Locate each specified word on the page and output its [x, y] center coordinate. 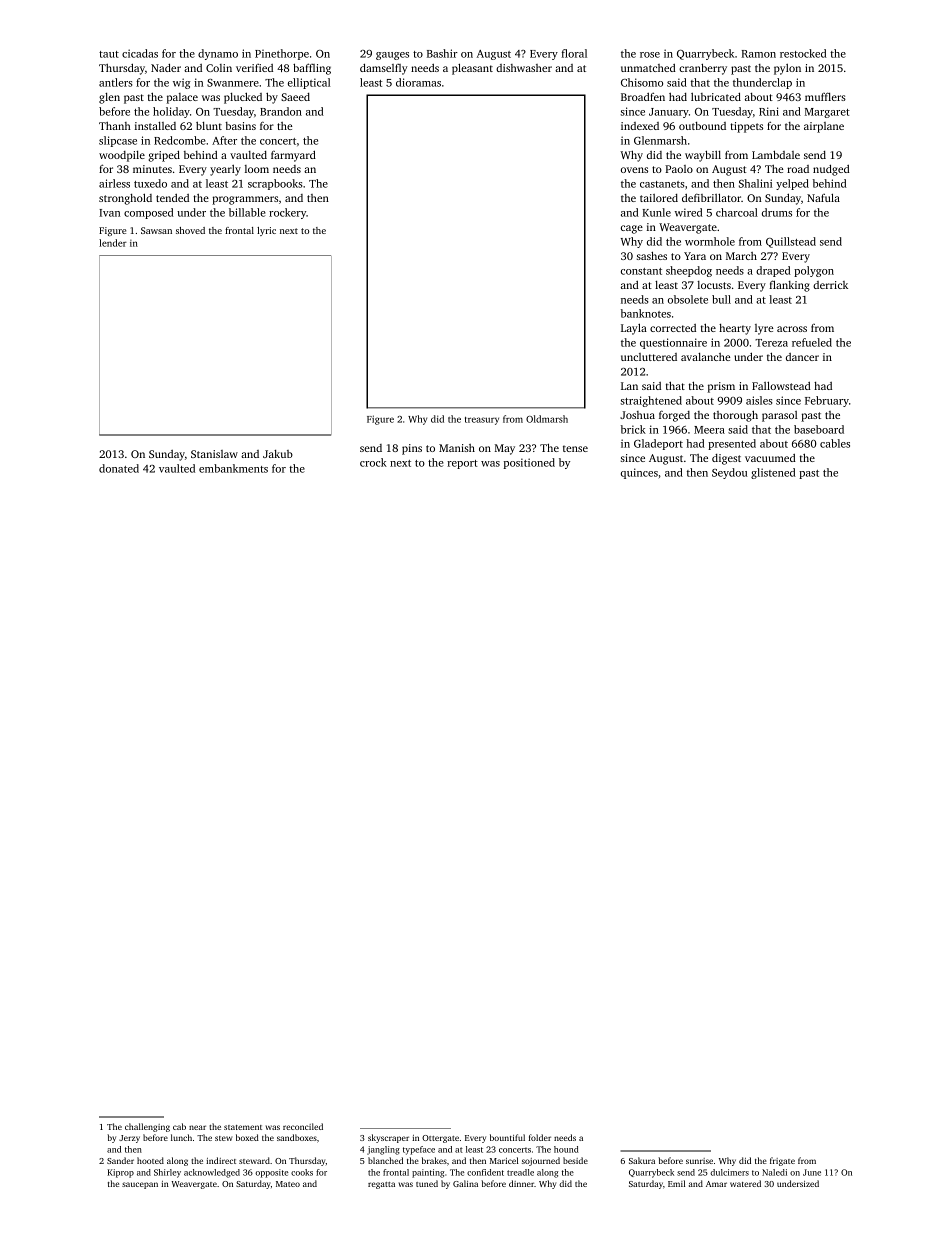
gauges [392, 56]
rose [650, 55]
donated [119, 468]
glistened [773, 473]
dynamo [218, 54]
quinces [639, 473]
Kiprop [121, 1173]
